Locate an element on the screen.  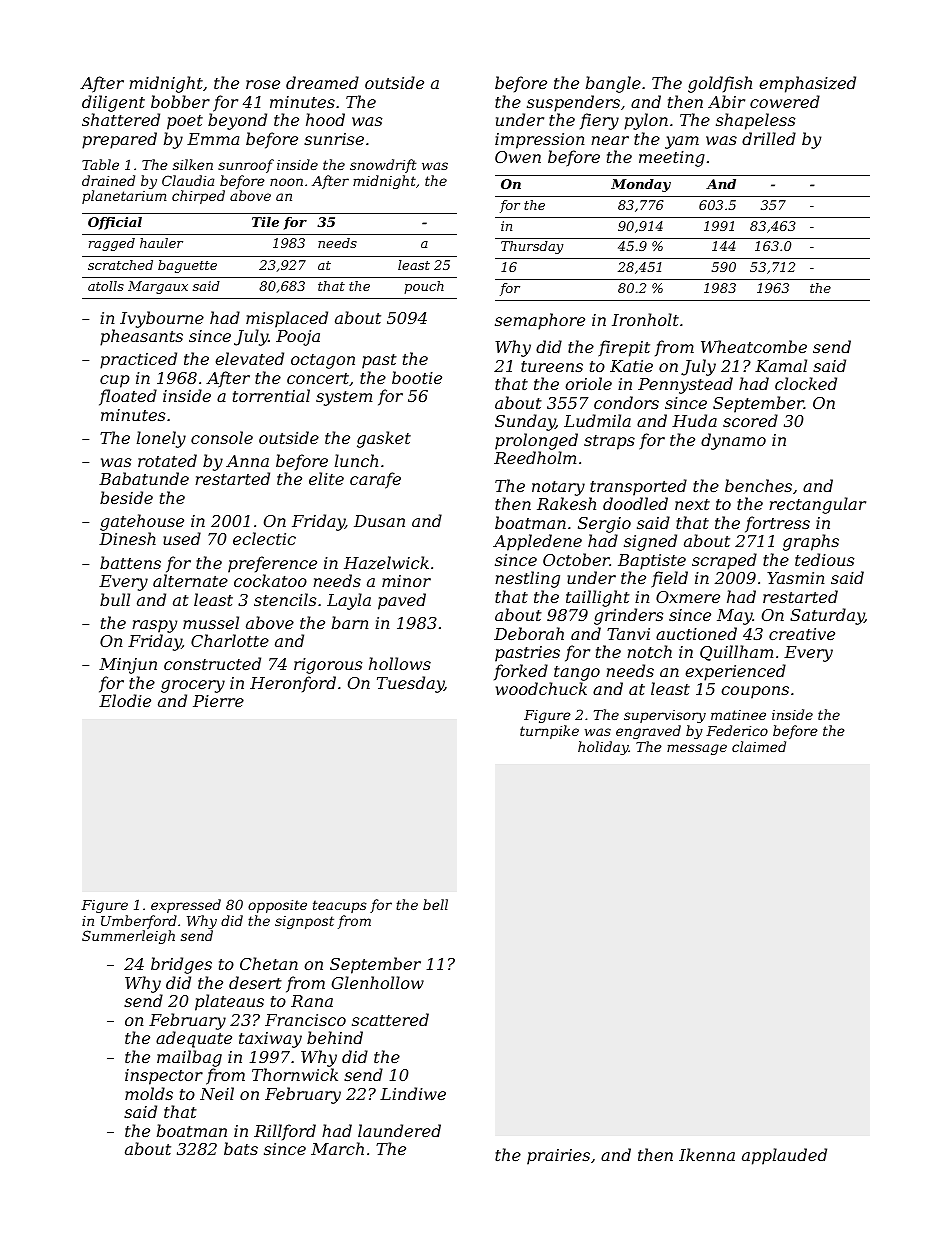
bats is located at coordinates (241, 1148).
